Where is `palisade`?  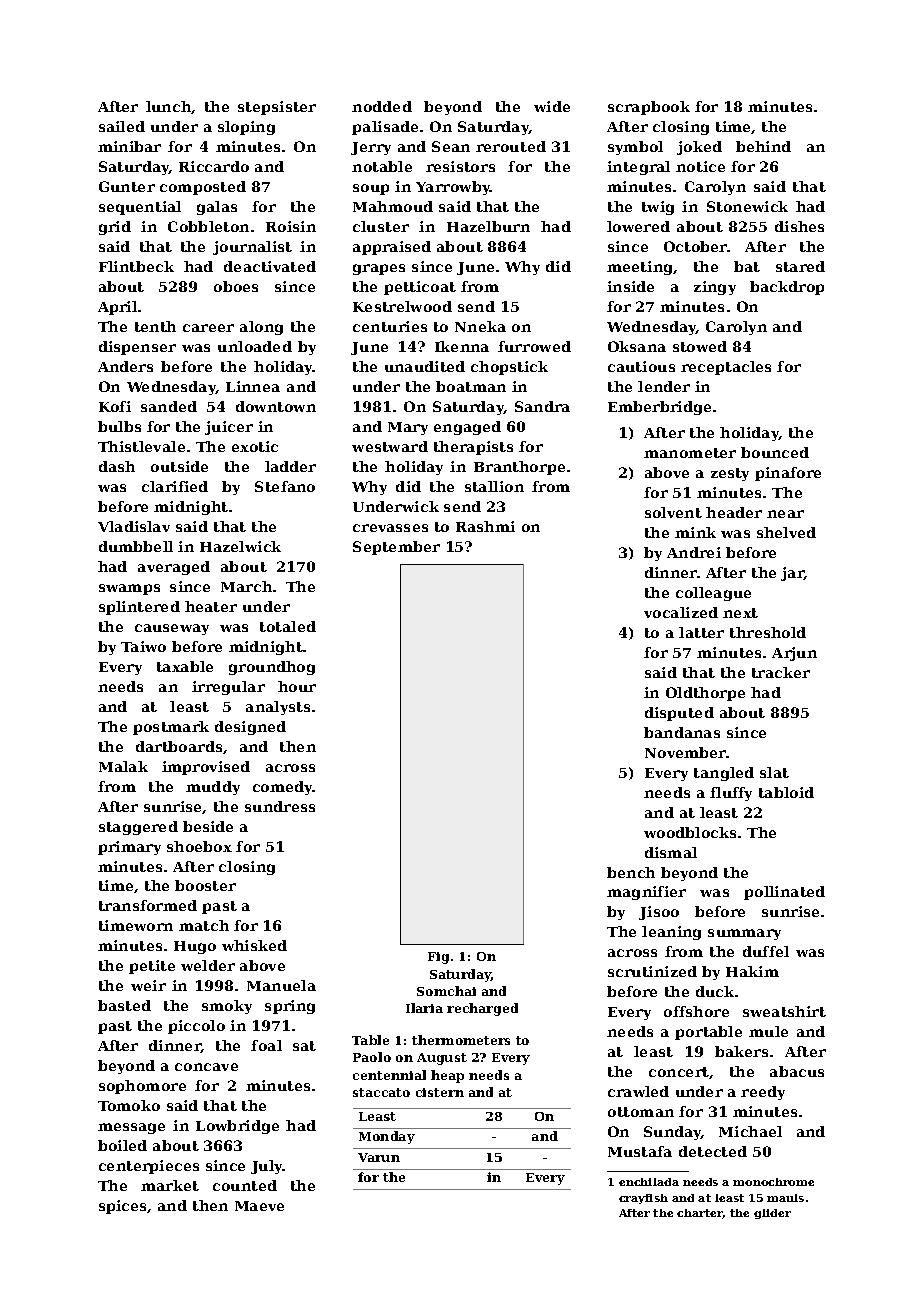 palisade is located at coordinates (385, 128).
